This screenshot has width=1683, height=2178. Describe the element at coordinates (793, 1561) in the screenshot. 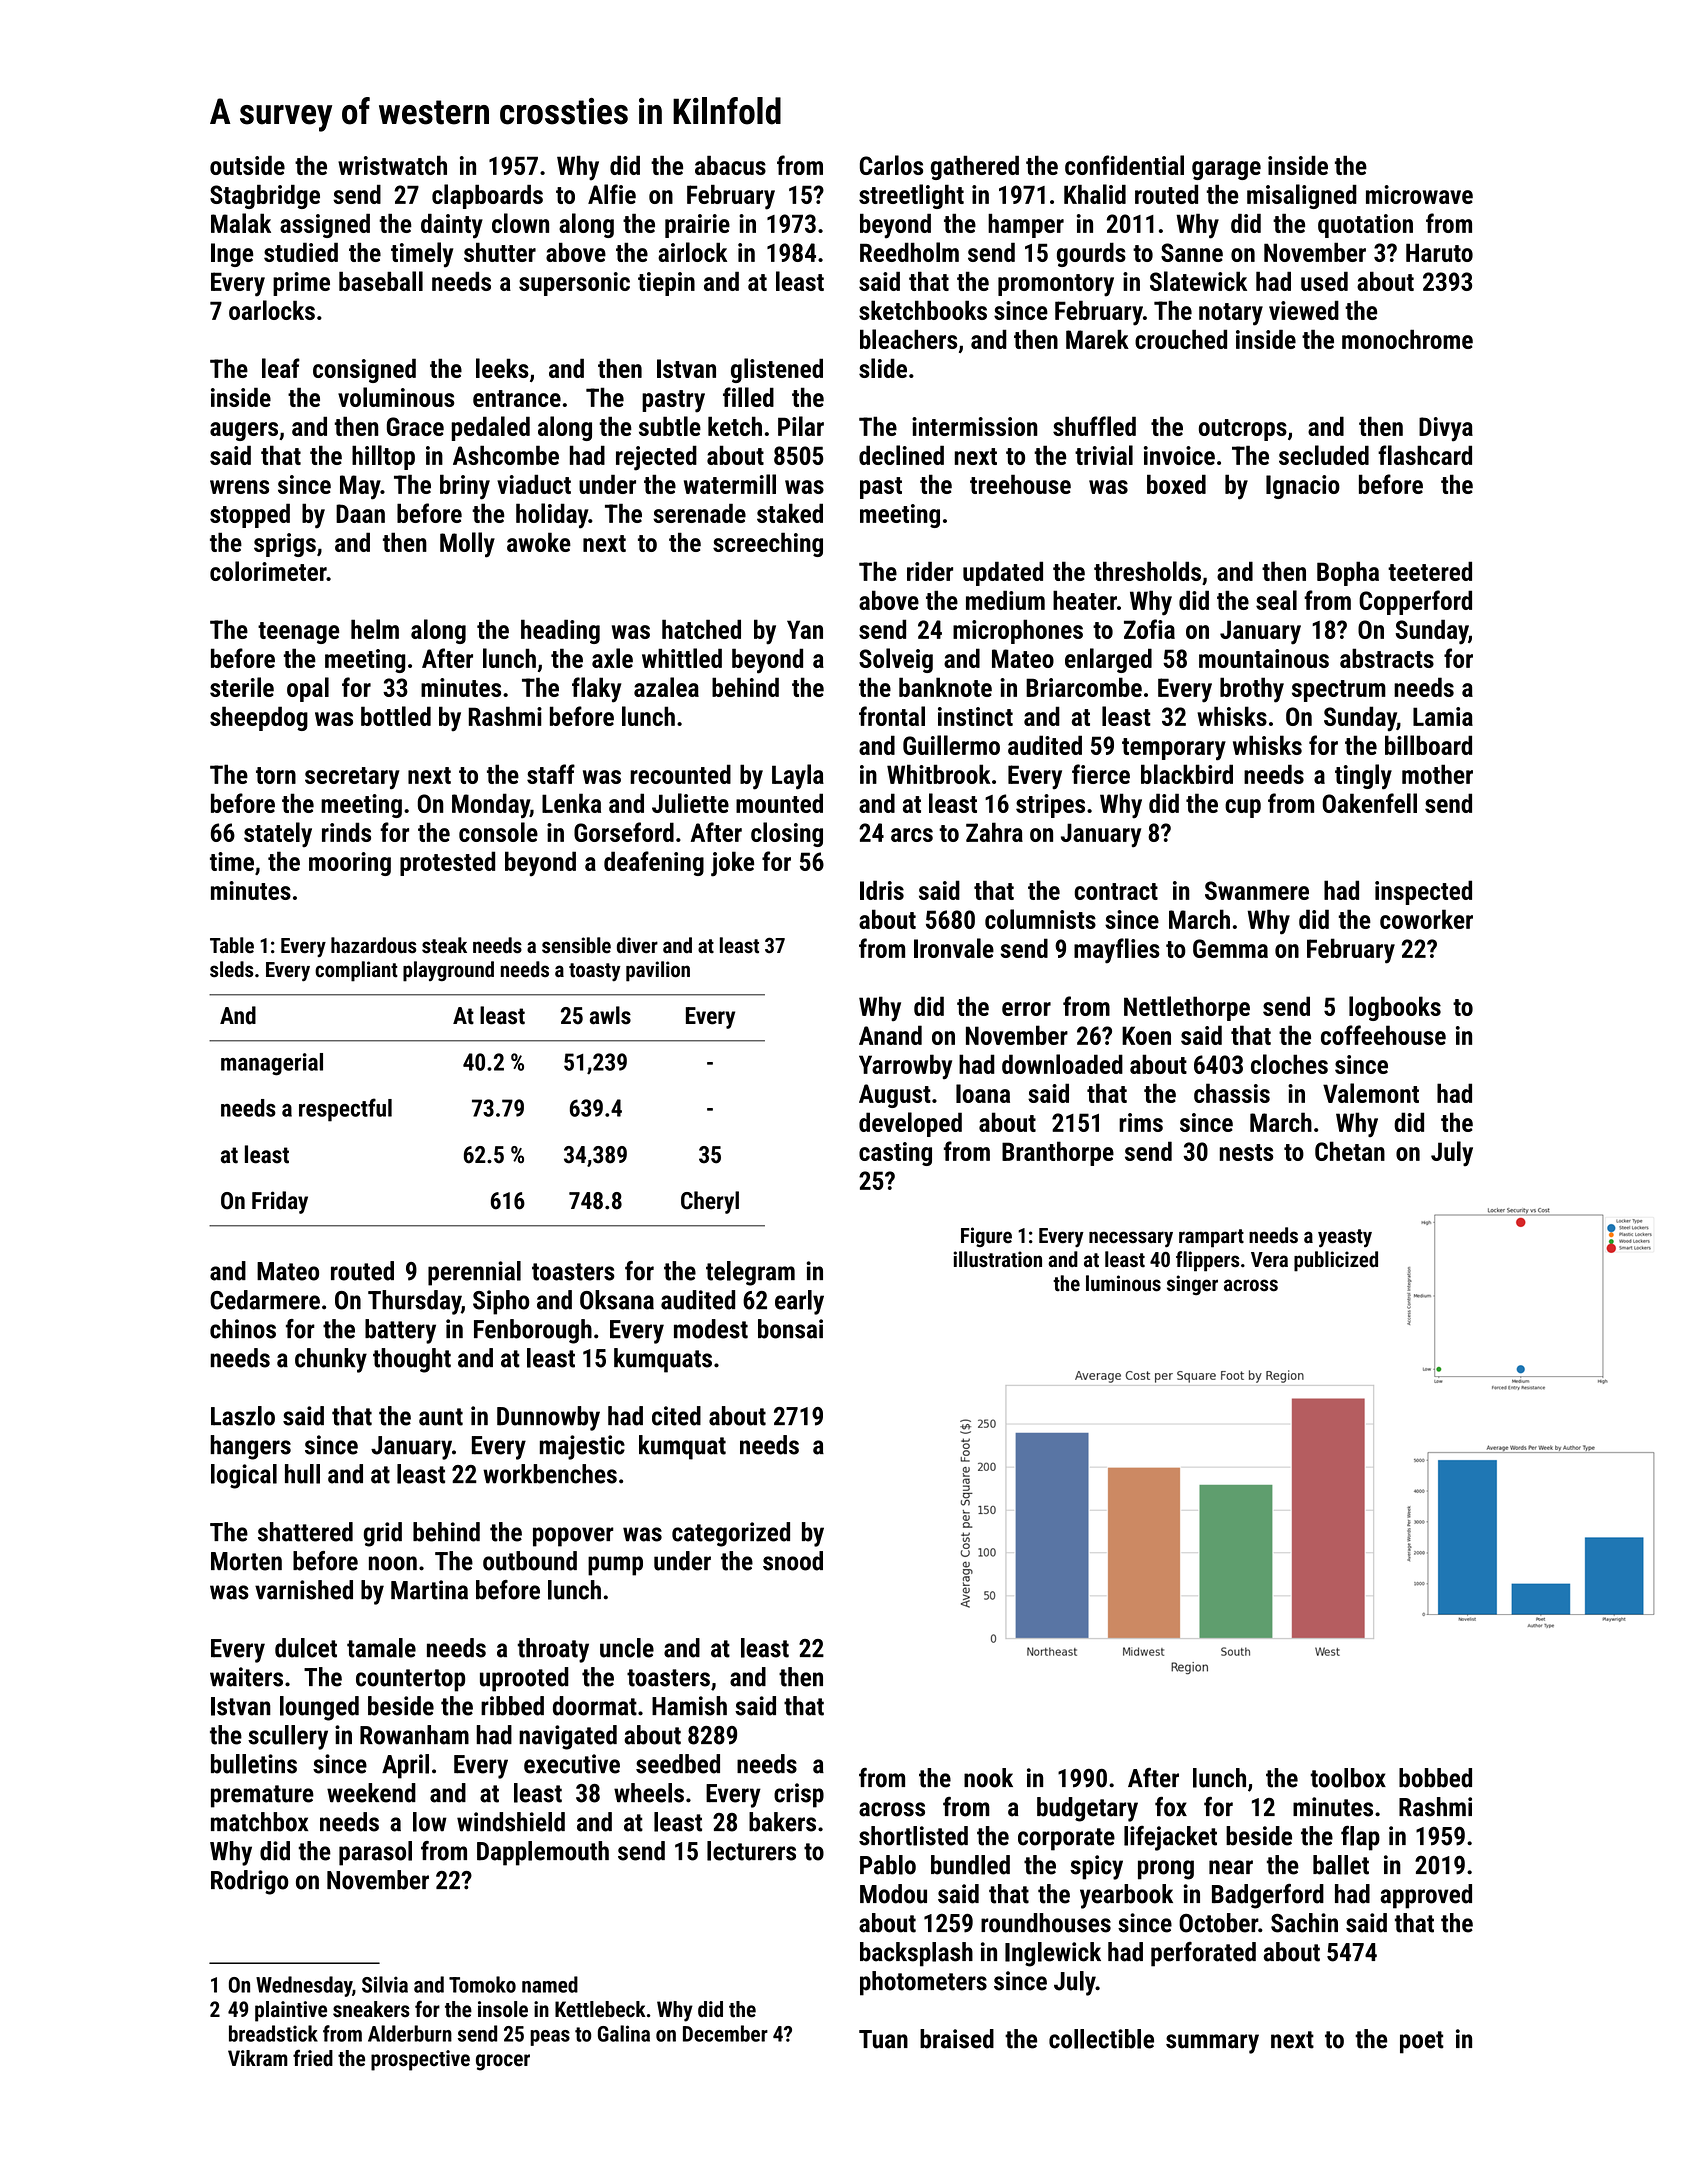

I see `snood` at that location.
